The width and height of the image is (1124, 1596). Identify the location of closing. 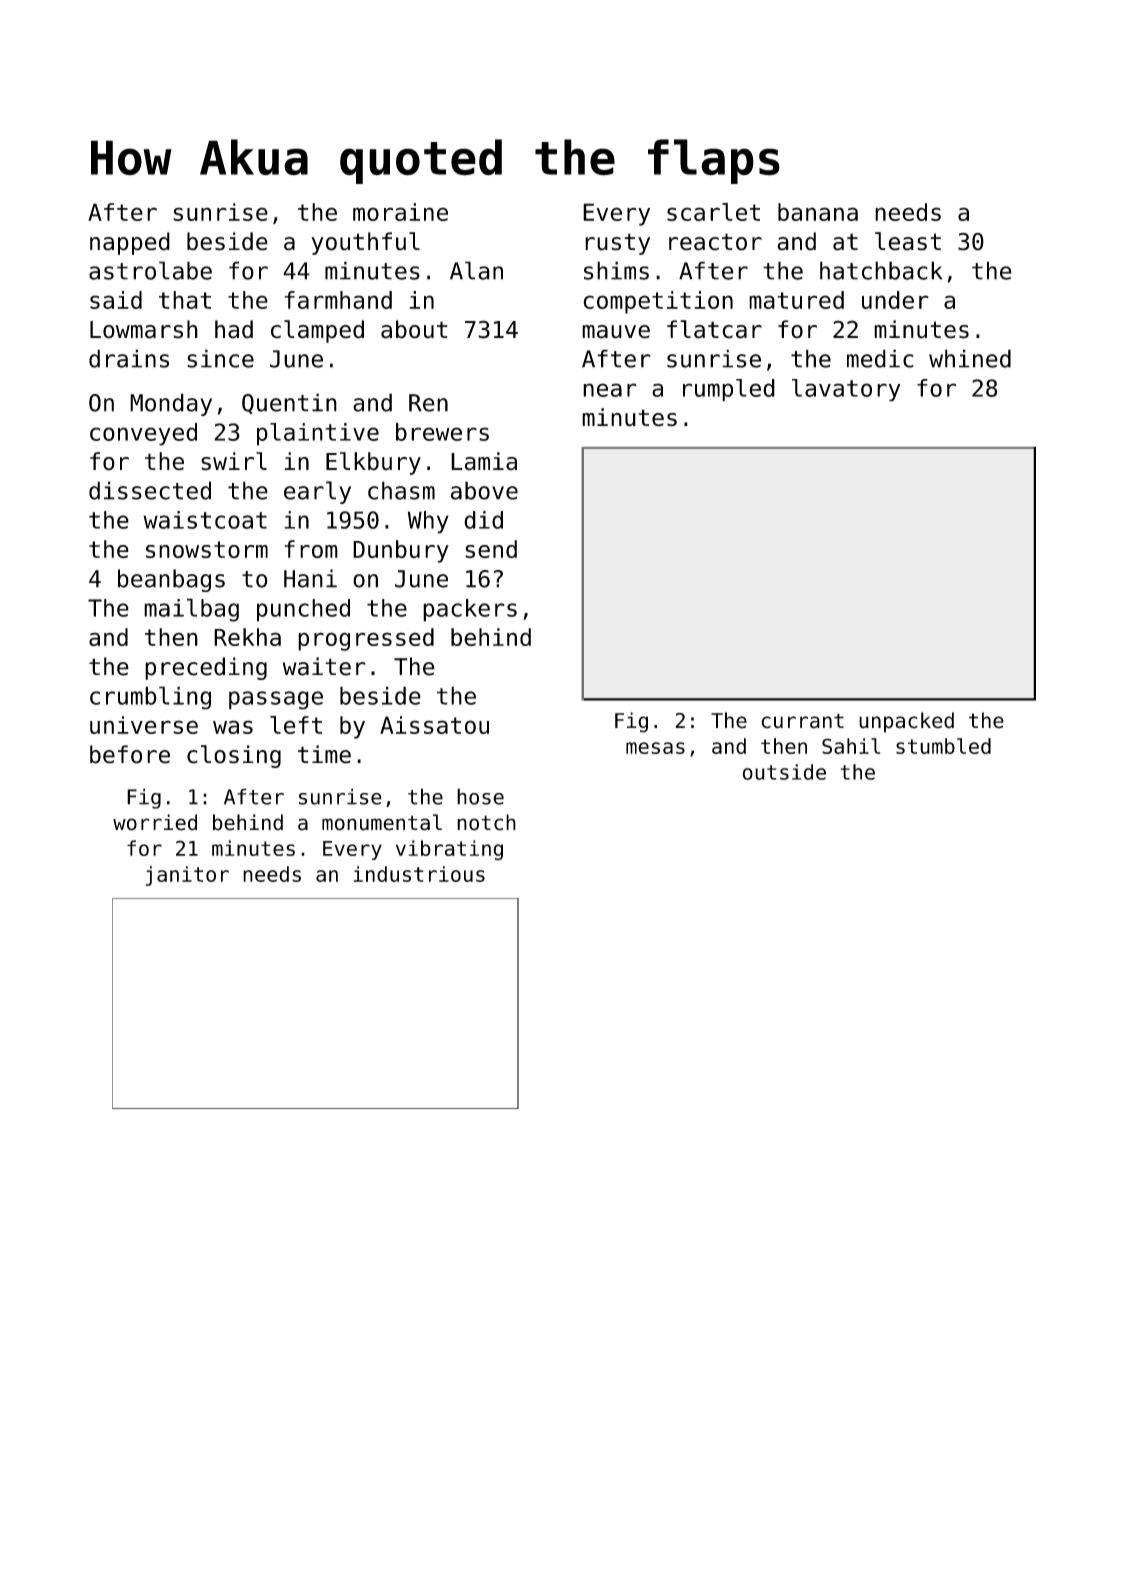
(234, 756).
